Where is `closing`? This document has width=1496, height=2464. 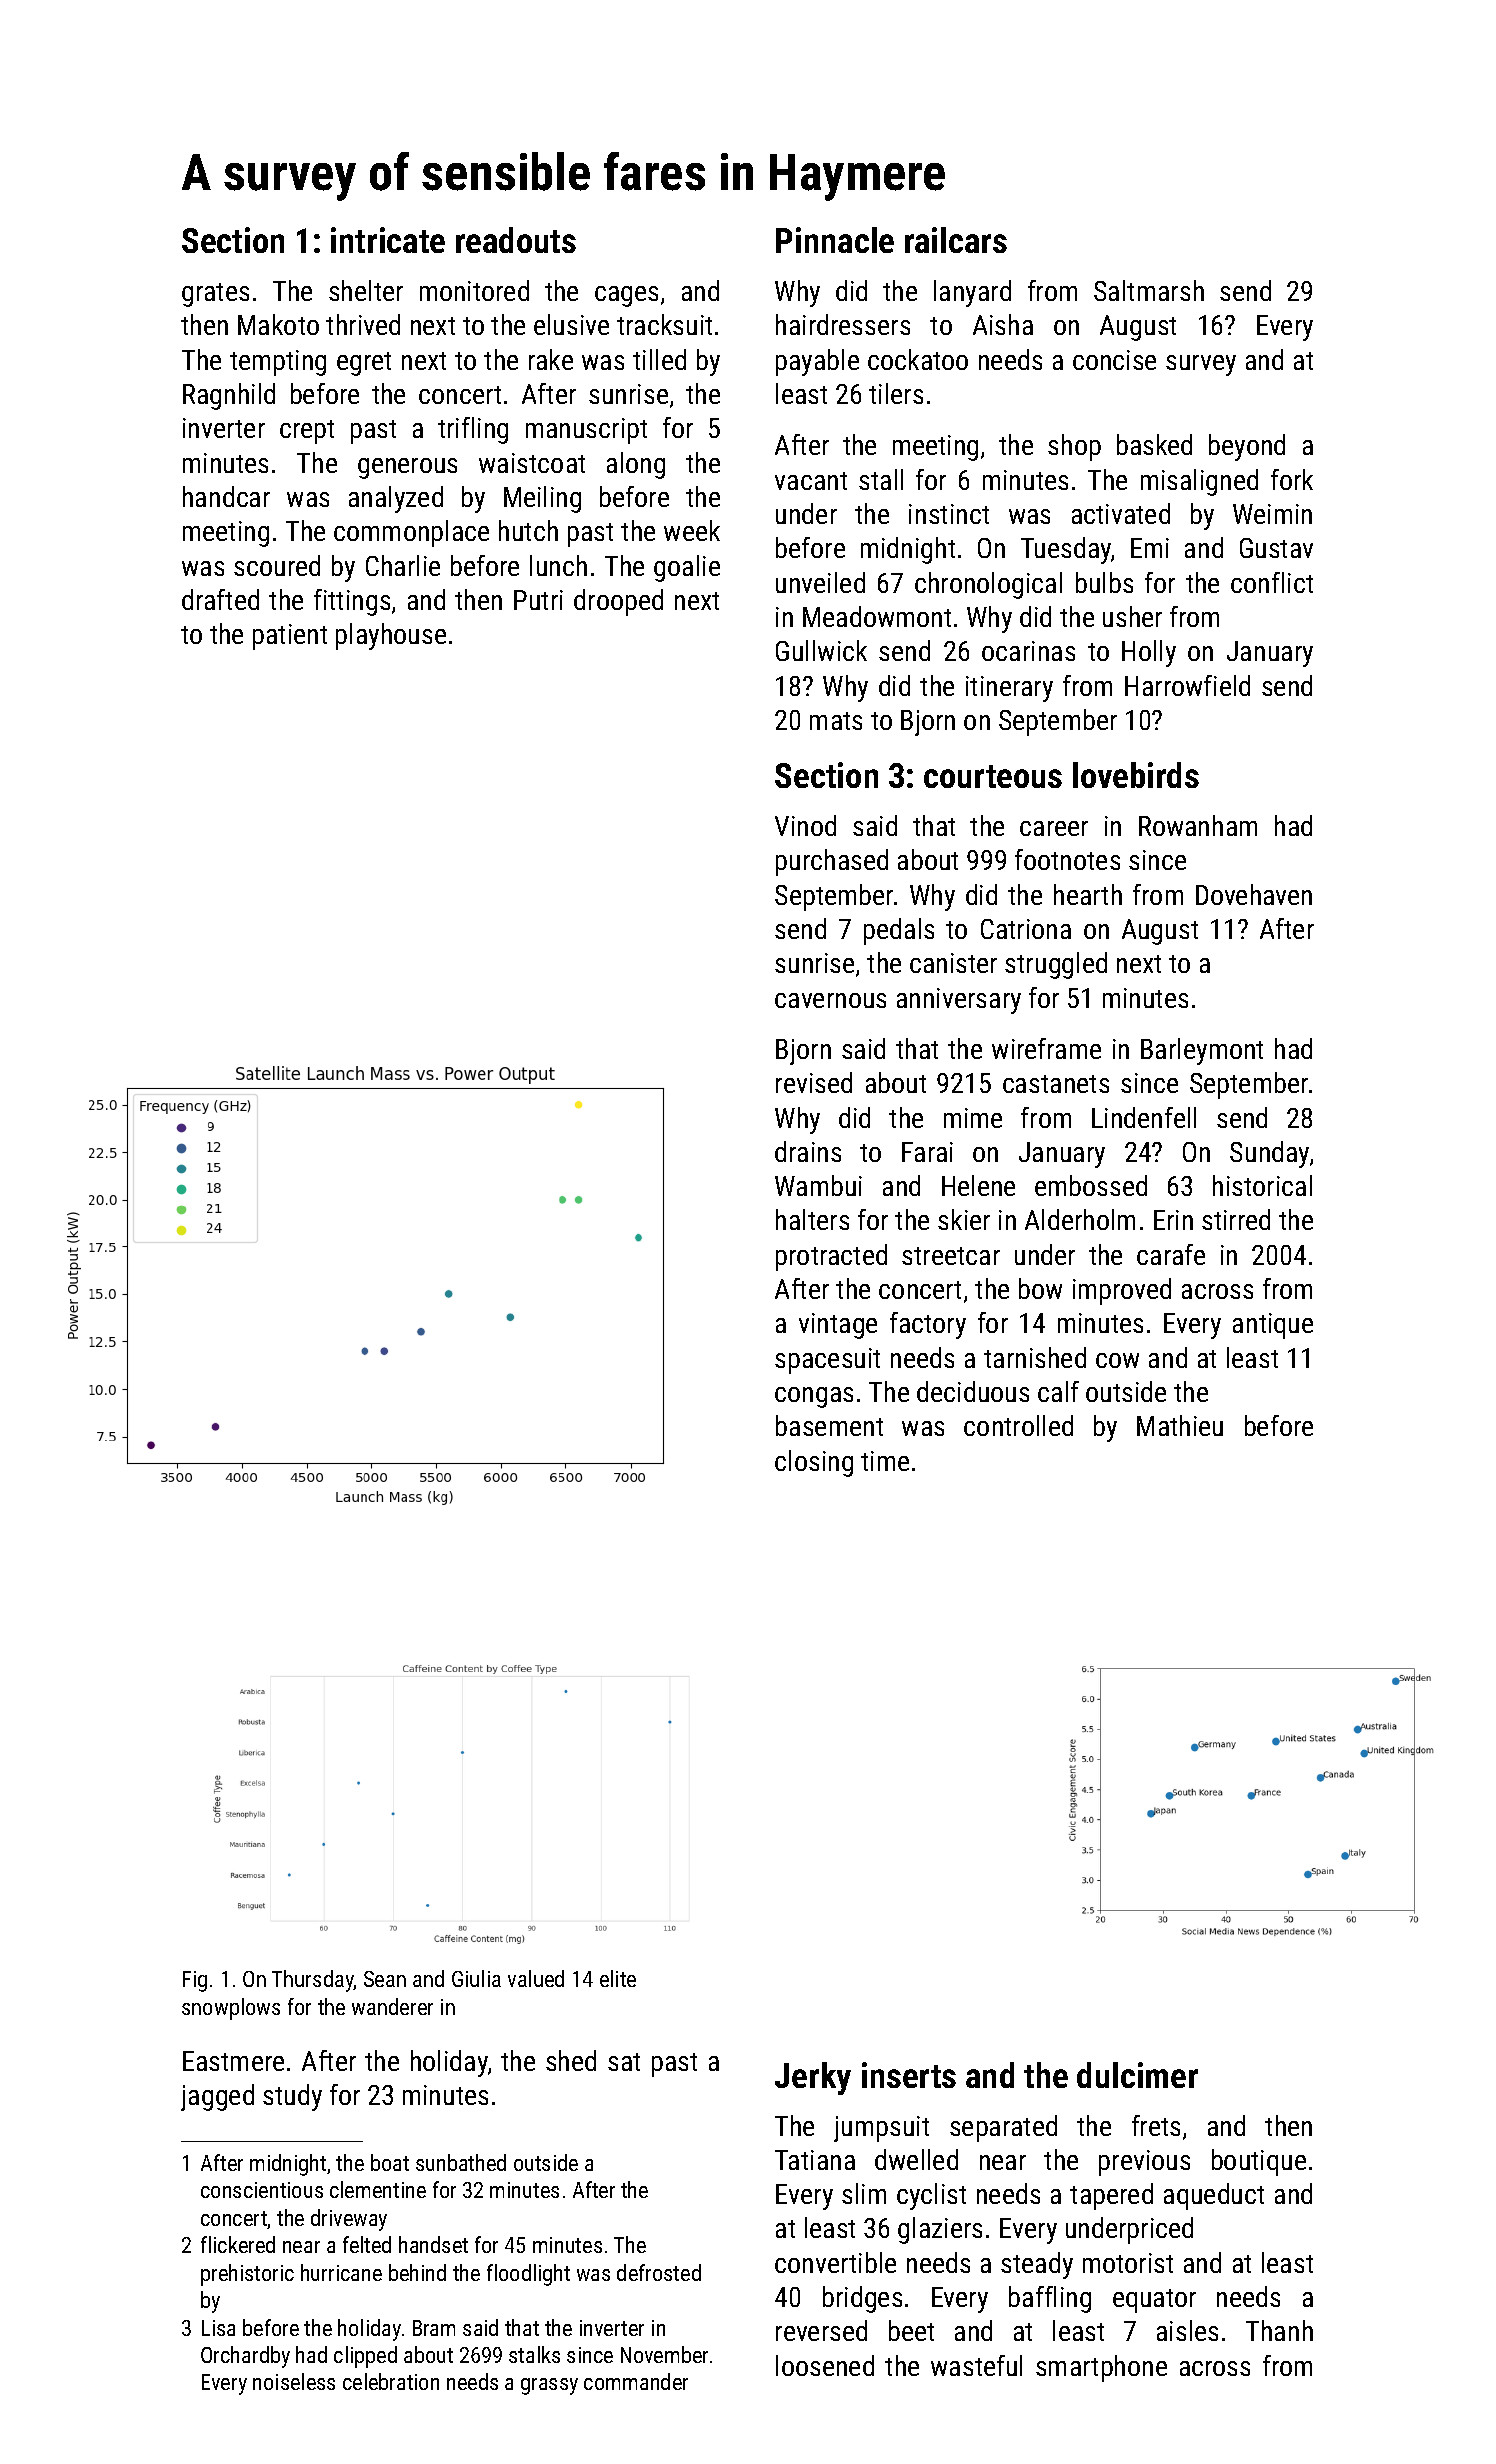
closing is located at coordinates (814, 1463).
